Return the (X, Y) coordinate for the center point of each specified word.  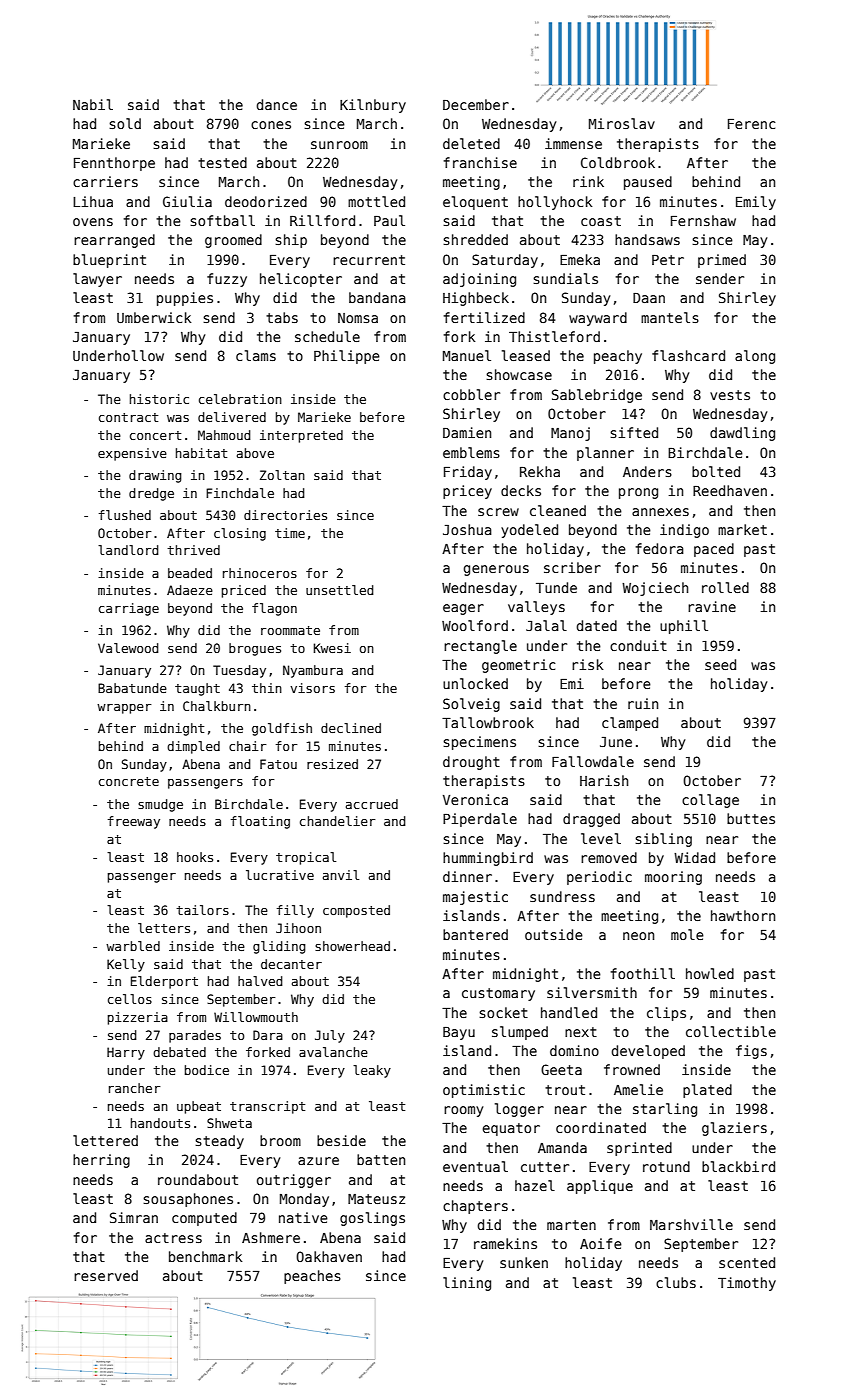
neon (638, 936)
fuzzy (227, 280)
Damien (467, 432)
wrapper (124, 709)
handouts (160, 1123)
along (755, 357)
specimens (479, 743)
